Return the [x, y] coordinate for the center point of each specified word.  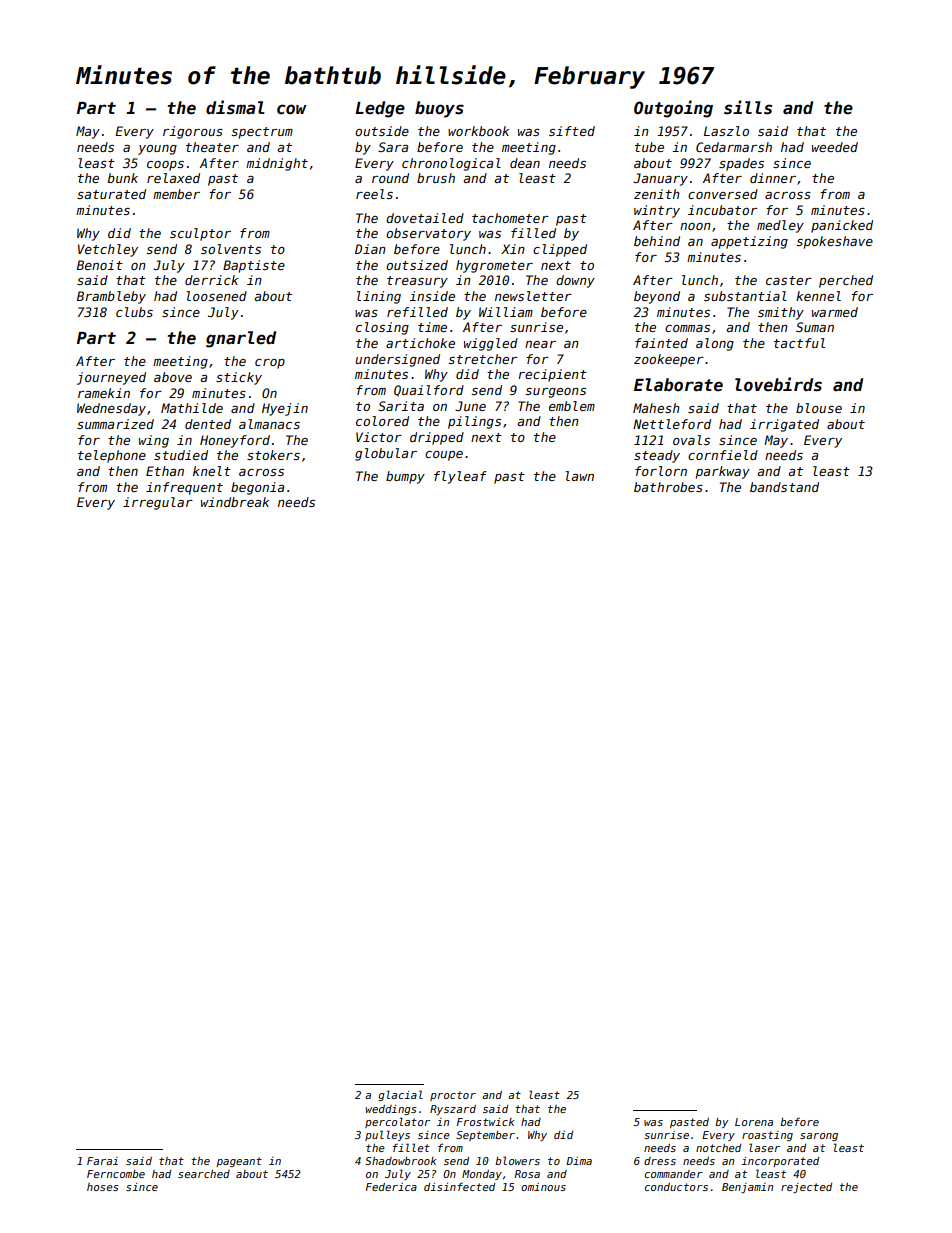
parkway [723, 472]
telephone [112, 456]
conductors [676, 1187]
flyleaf [460, 477]
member [176, 194]
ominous [543, 1187]
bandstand [784, 487]
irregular [158, 503]
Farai [102, 1161]
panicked [842, 226]
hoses [103, 1187]
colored [382, 421]
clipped [560, 250]
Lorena [754, 1122]
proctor [453, 1096]
